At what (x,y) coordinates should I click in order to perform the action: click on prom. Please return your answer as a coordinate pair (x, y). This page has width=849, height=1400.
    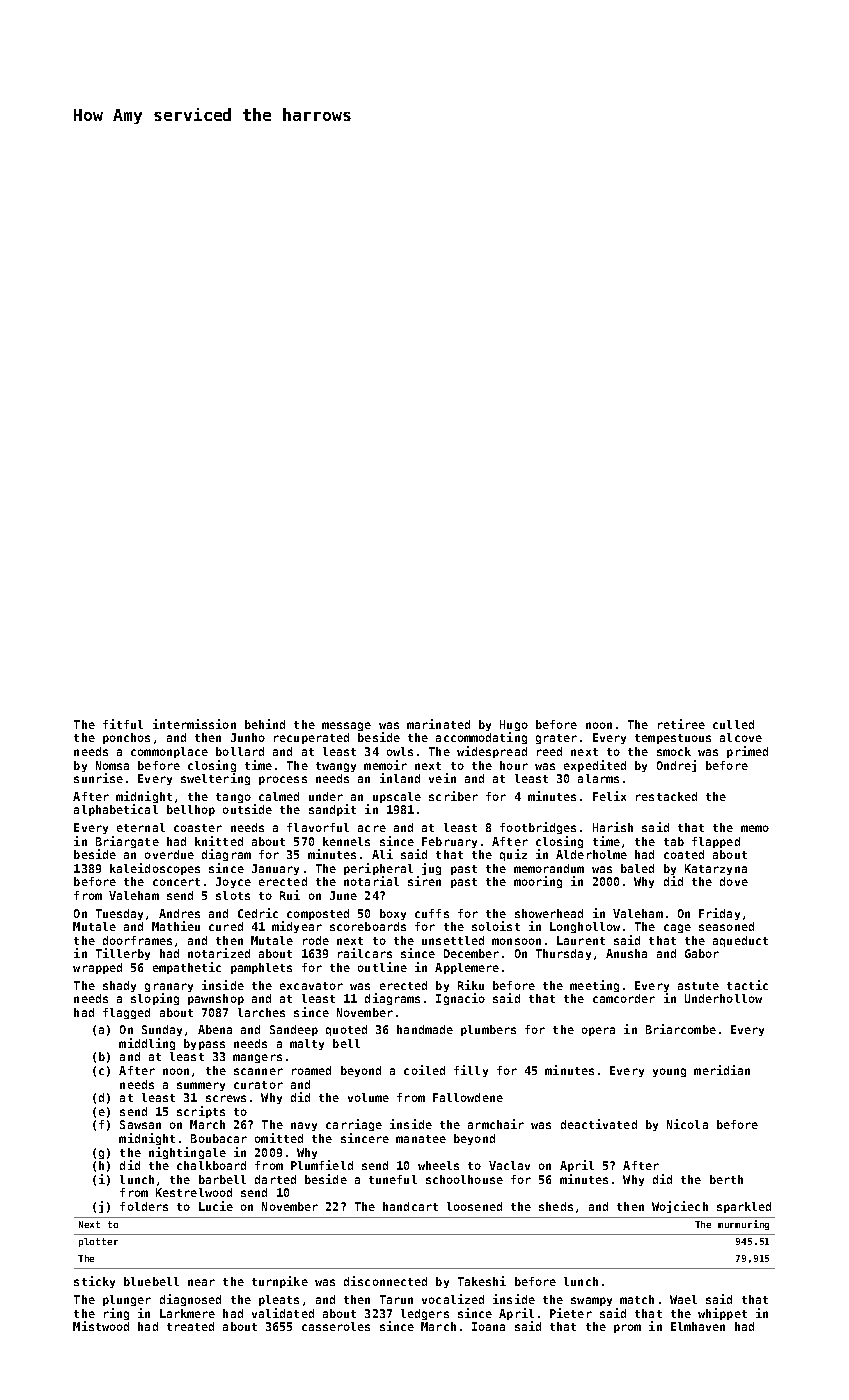
    Looking at the image, I should click on (627, 1328).
